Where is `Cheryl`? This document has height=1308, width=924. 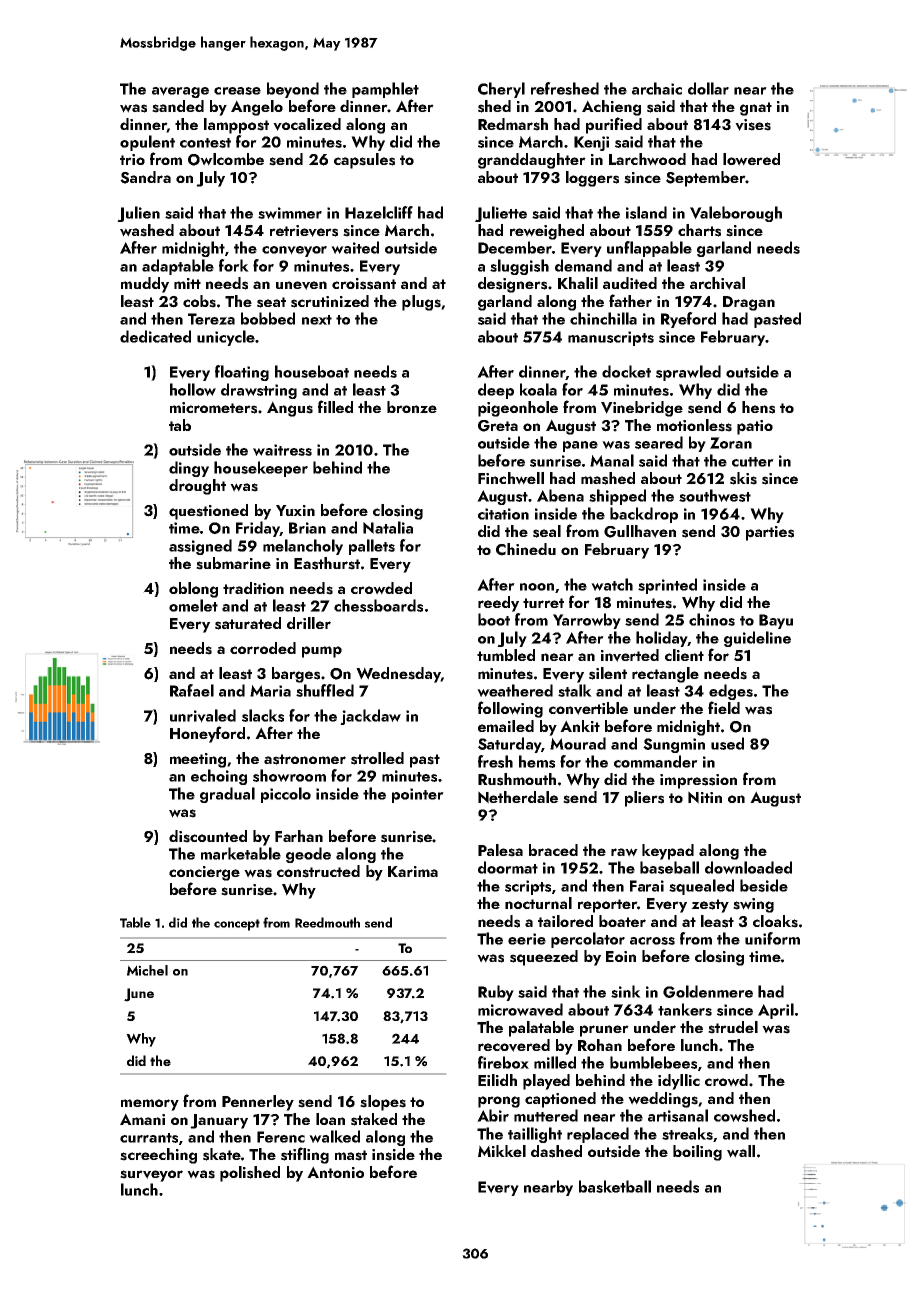 Cheryl is located at coordinates (501, 90).
